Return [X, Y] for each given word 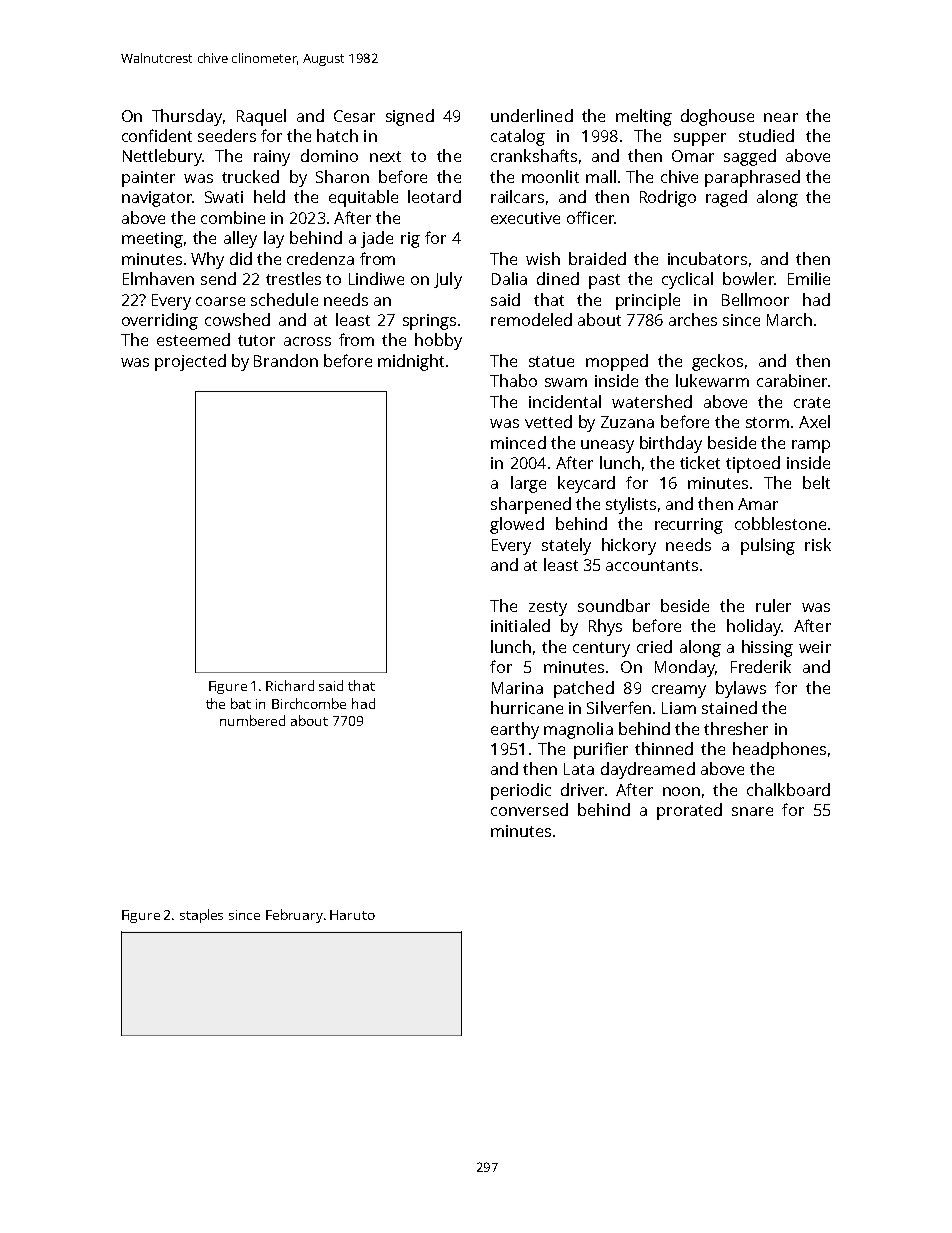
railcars [517, 196]
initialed [520, 625]
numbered [252, 720]
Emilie [809, 278]
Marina [517, 688]
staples [201, 916]
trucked [250, 176]
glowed [517, 525]
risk [818, 544]
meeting [152, 240]
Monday [685, 668]
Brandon [286, 360]
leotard [434, 196]
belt [816, 482]
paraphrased [752, 178]
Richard [290, 685]
